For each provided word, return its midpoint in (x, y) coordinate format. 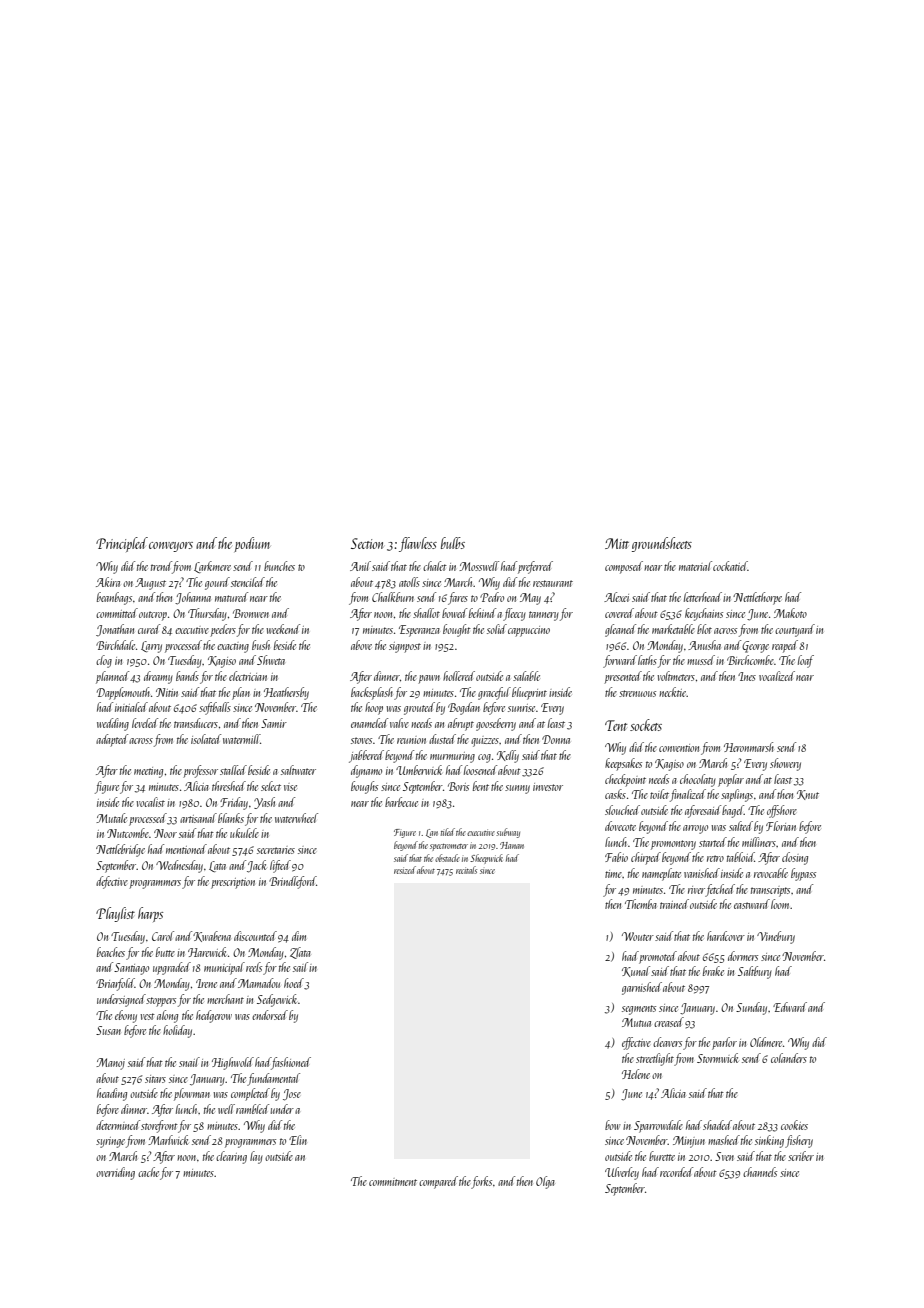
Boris (458, 786)
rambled (252, 1109)
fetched (720, 890)
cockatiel (730, 566)
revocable (771, 873)
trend (161, 566)
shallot (426, 613)
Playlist (115, 914)
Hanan (512, 845)
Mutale (111, 818)
